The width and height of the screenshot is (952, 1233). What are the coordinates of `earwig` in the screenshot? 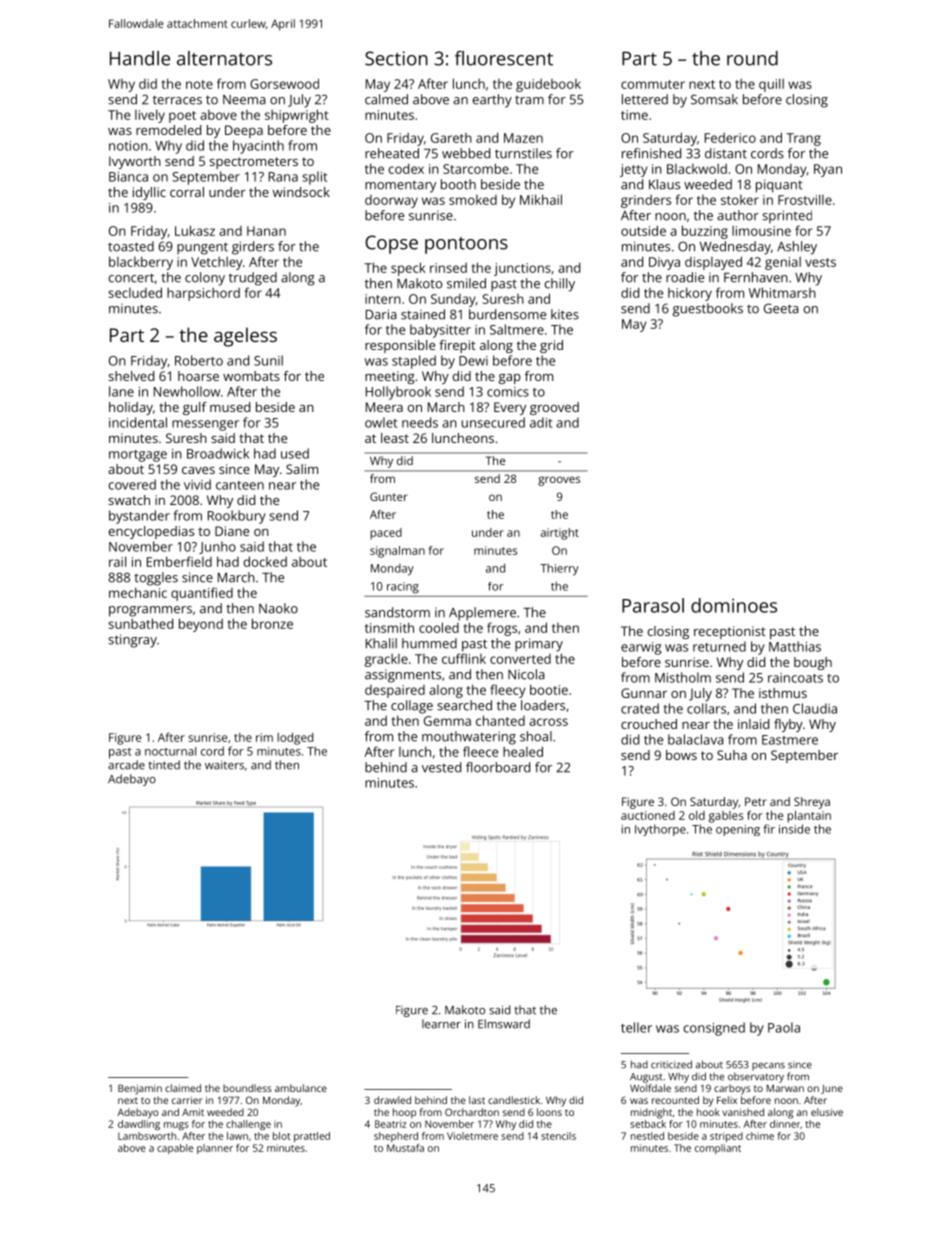 It's located at (641, 648).
